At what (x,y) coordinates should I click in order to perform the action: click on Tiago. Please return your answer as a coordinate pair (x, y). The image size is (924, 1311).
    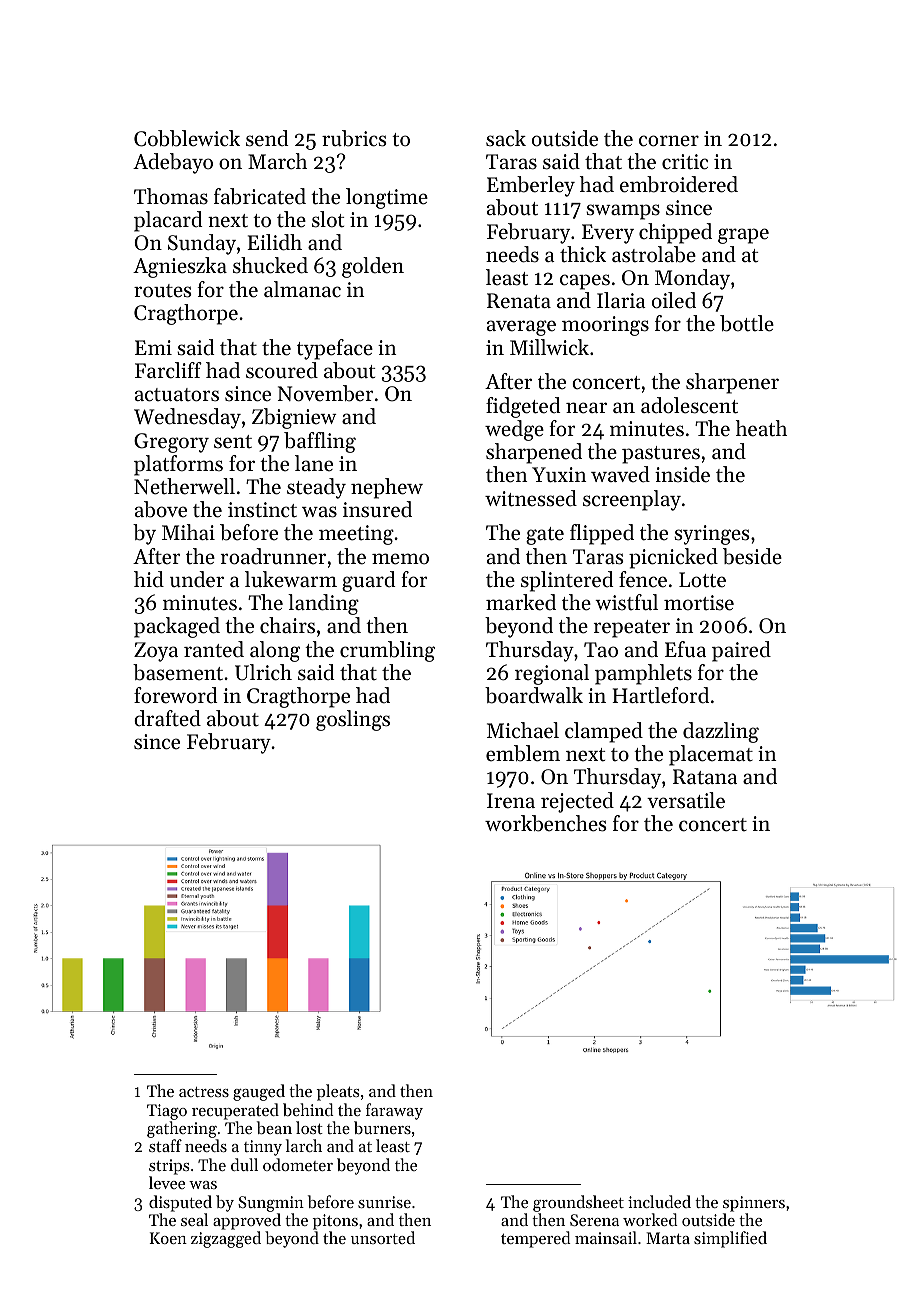
    Looking at the image, I should click on (167, 1112).
